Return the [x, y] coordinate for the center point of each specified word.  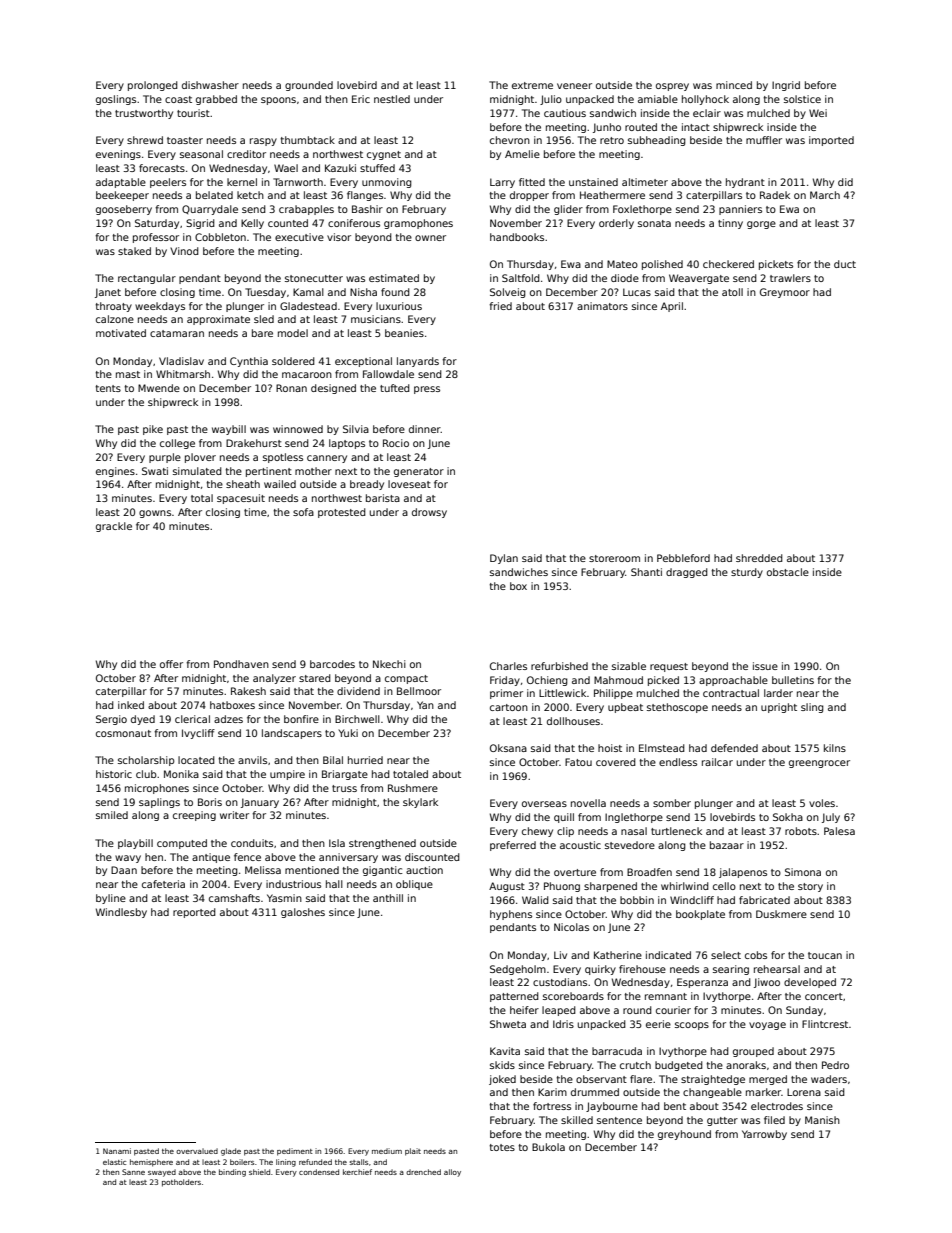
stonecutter [314, 278]
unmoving [387, 183]
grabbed [216, 100]
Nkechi [389, 664]
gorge [761, 225]
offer [171, 664]
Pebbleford [683, 558]
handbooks [517, 237]
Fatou [578, 762]
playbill [135, 844]
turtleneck [676, 831]
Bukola [548, 1147]
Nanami [117, 1151]
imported [831, 141]
